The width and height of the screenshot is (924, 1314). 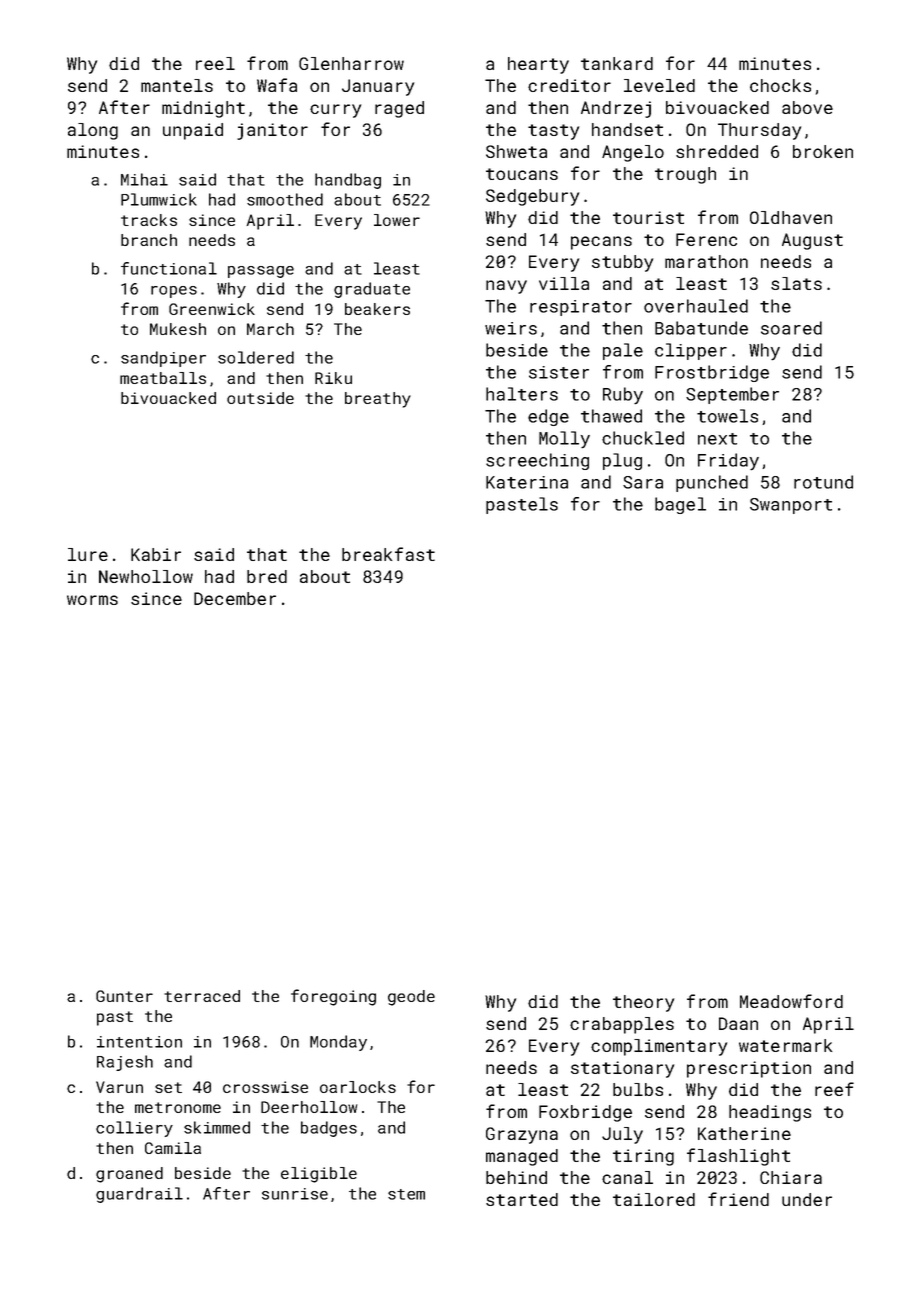 What do you see at coordinates (680, 505) in the screenshot?
I see `bagel` at bounding box center [680, 505].
